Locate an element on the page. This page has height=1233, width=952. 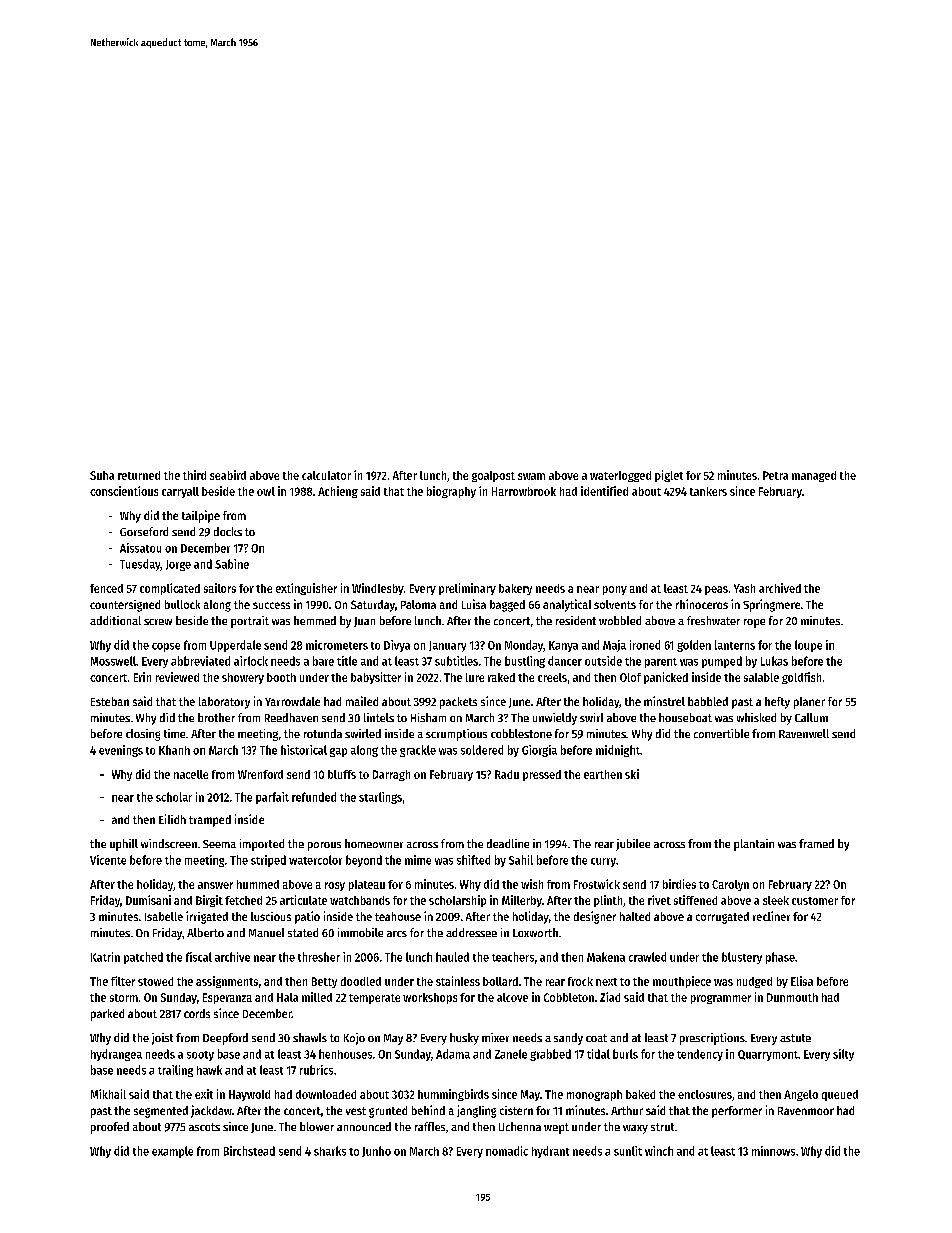
plateau is located at coordinates (367, 885).
